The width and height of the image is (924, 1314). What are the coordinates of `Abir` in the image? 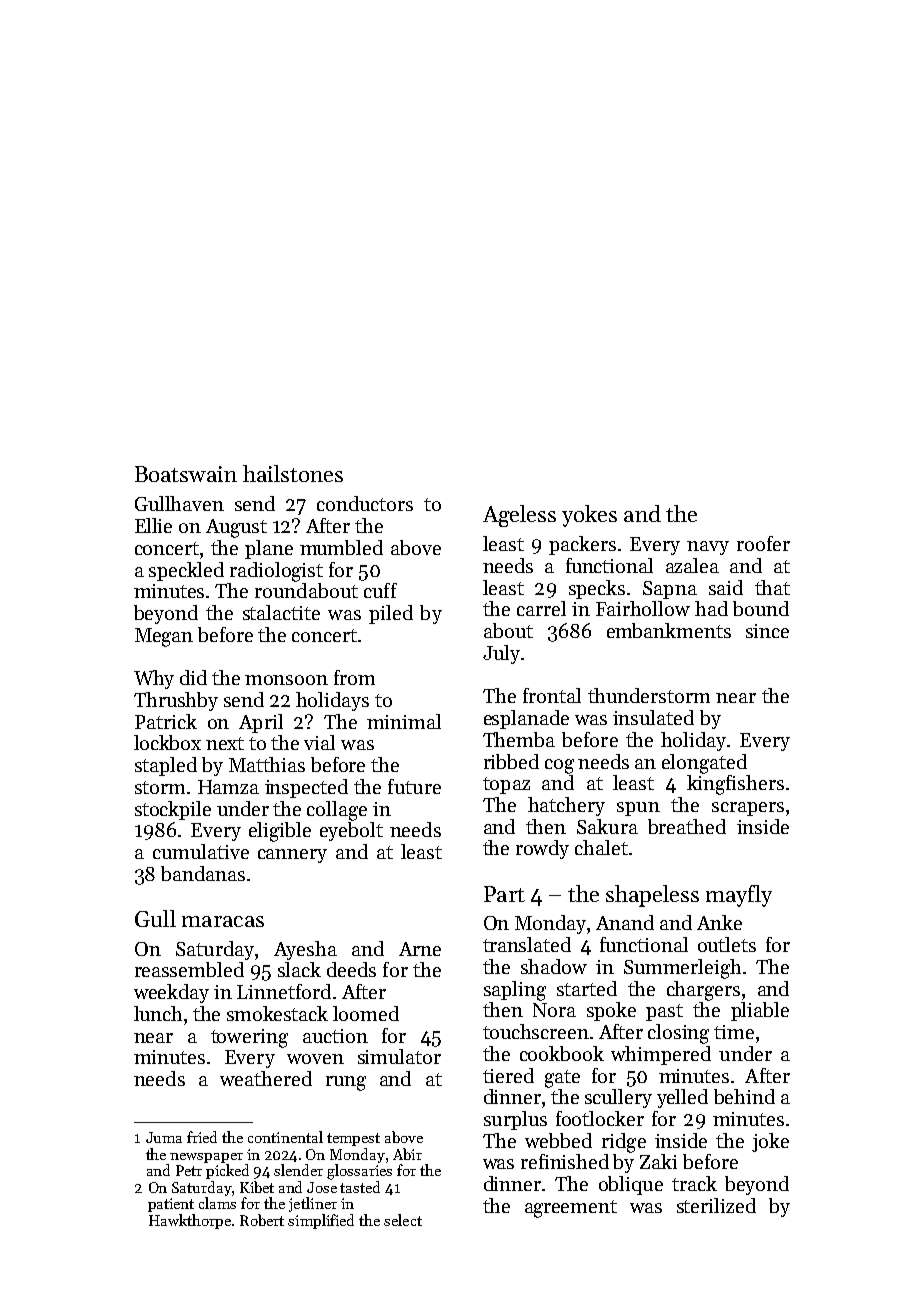 It's located at (407, 1154).
